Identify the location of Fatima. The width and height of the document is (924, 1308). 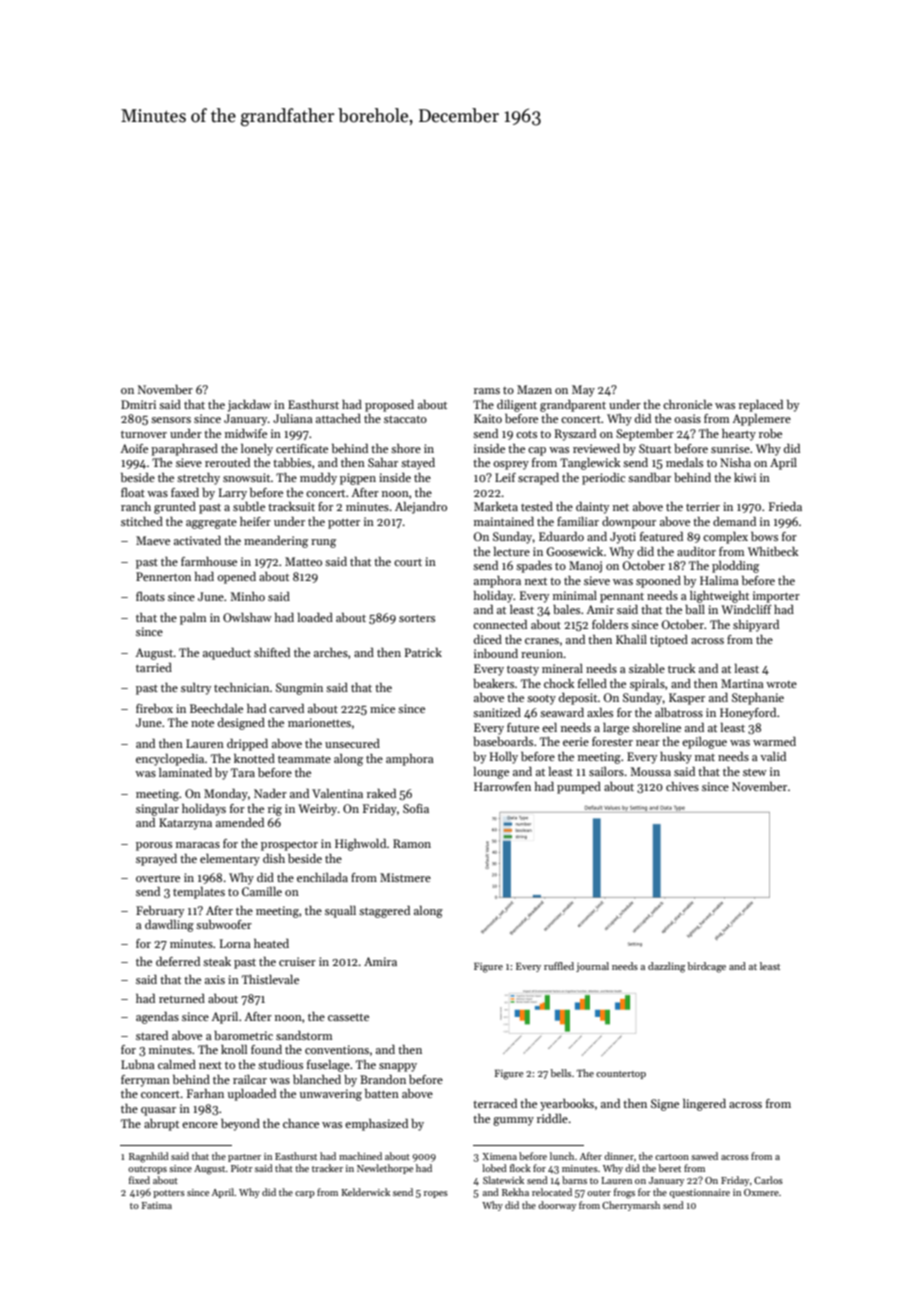
(157, 1205).
